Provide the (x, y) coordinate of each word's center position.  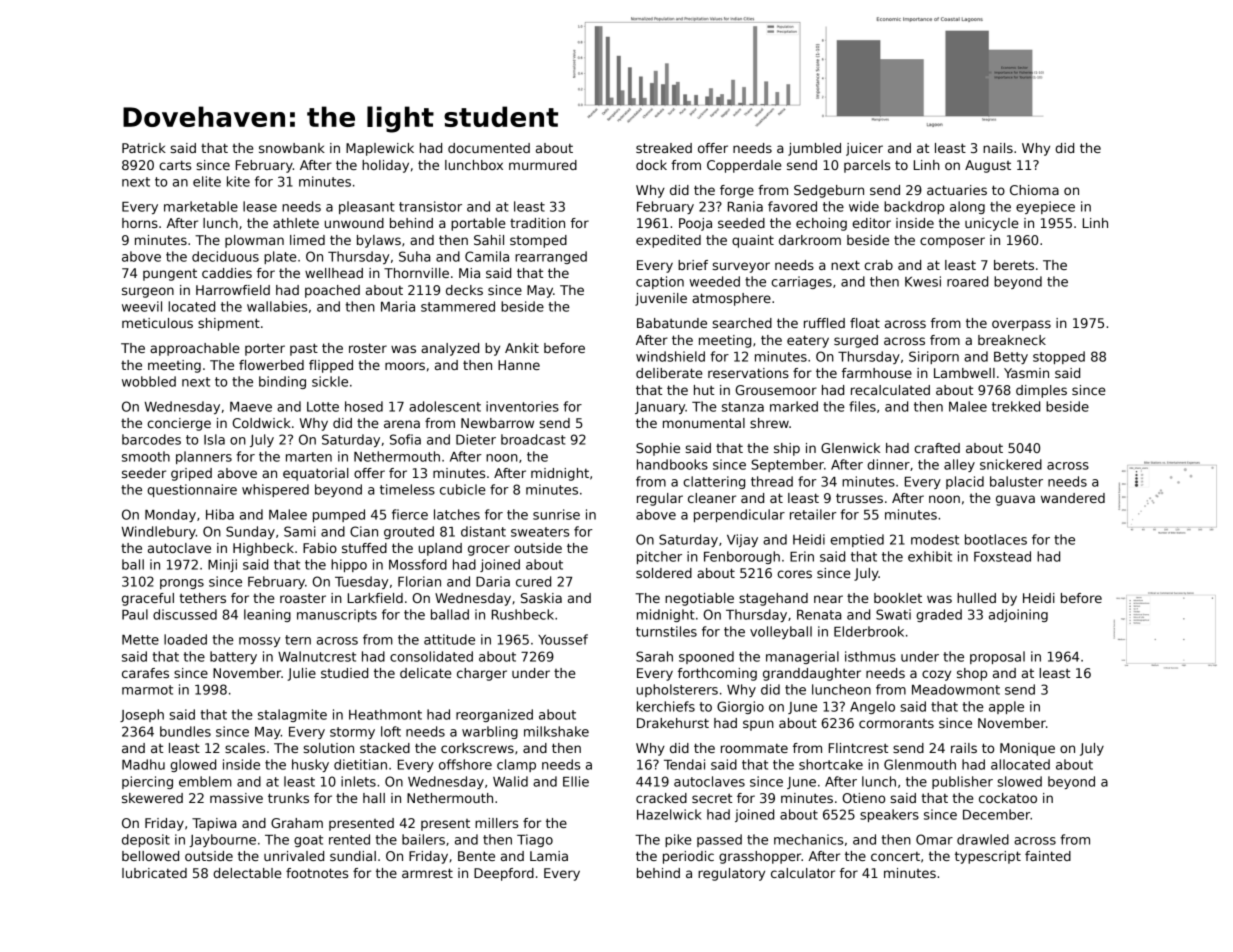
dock (651, 165)
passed (719, 840)
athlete (296, 223)
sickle (330, 381)
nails (998, 148)
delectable (247, 873)
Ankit (522, 348)
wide (864, 206)
